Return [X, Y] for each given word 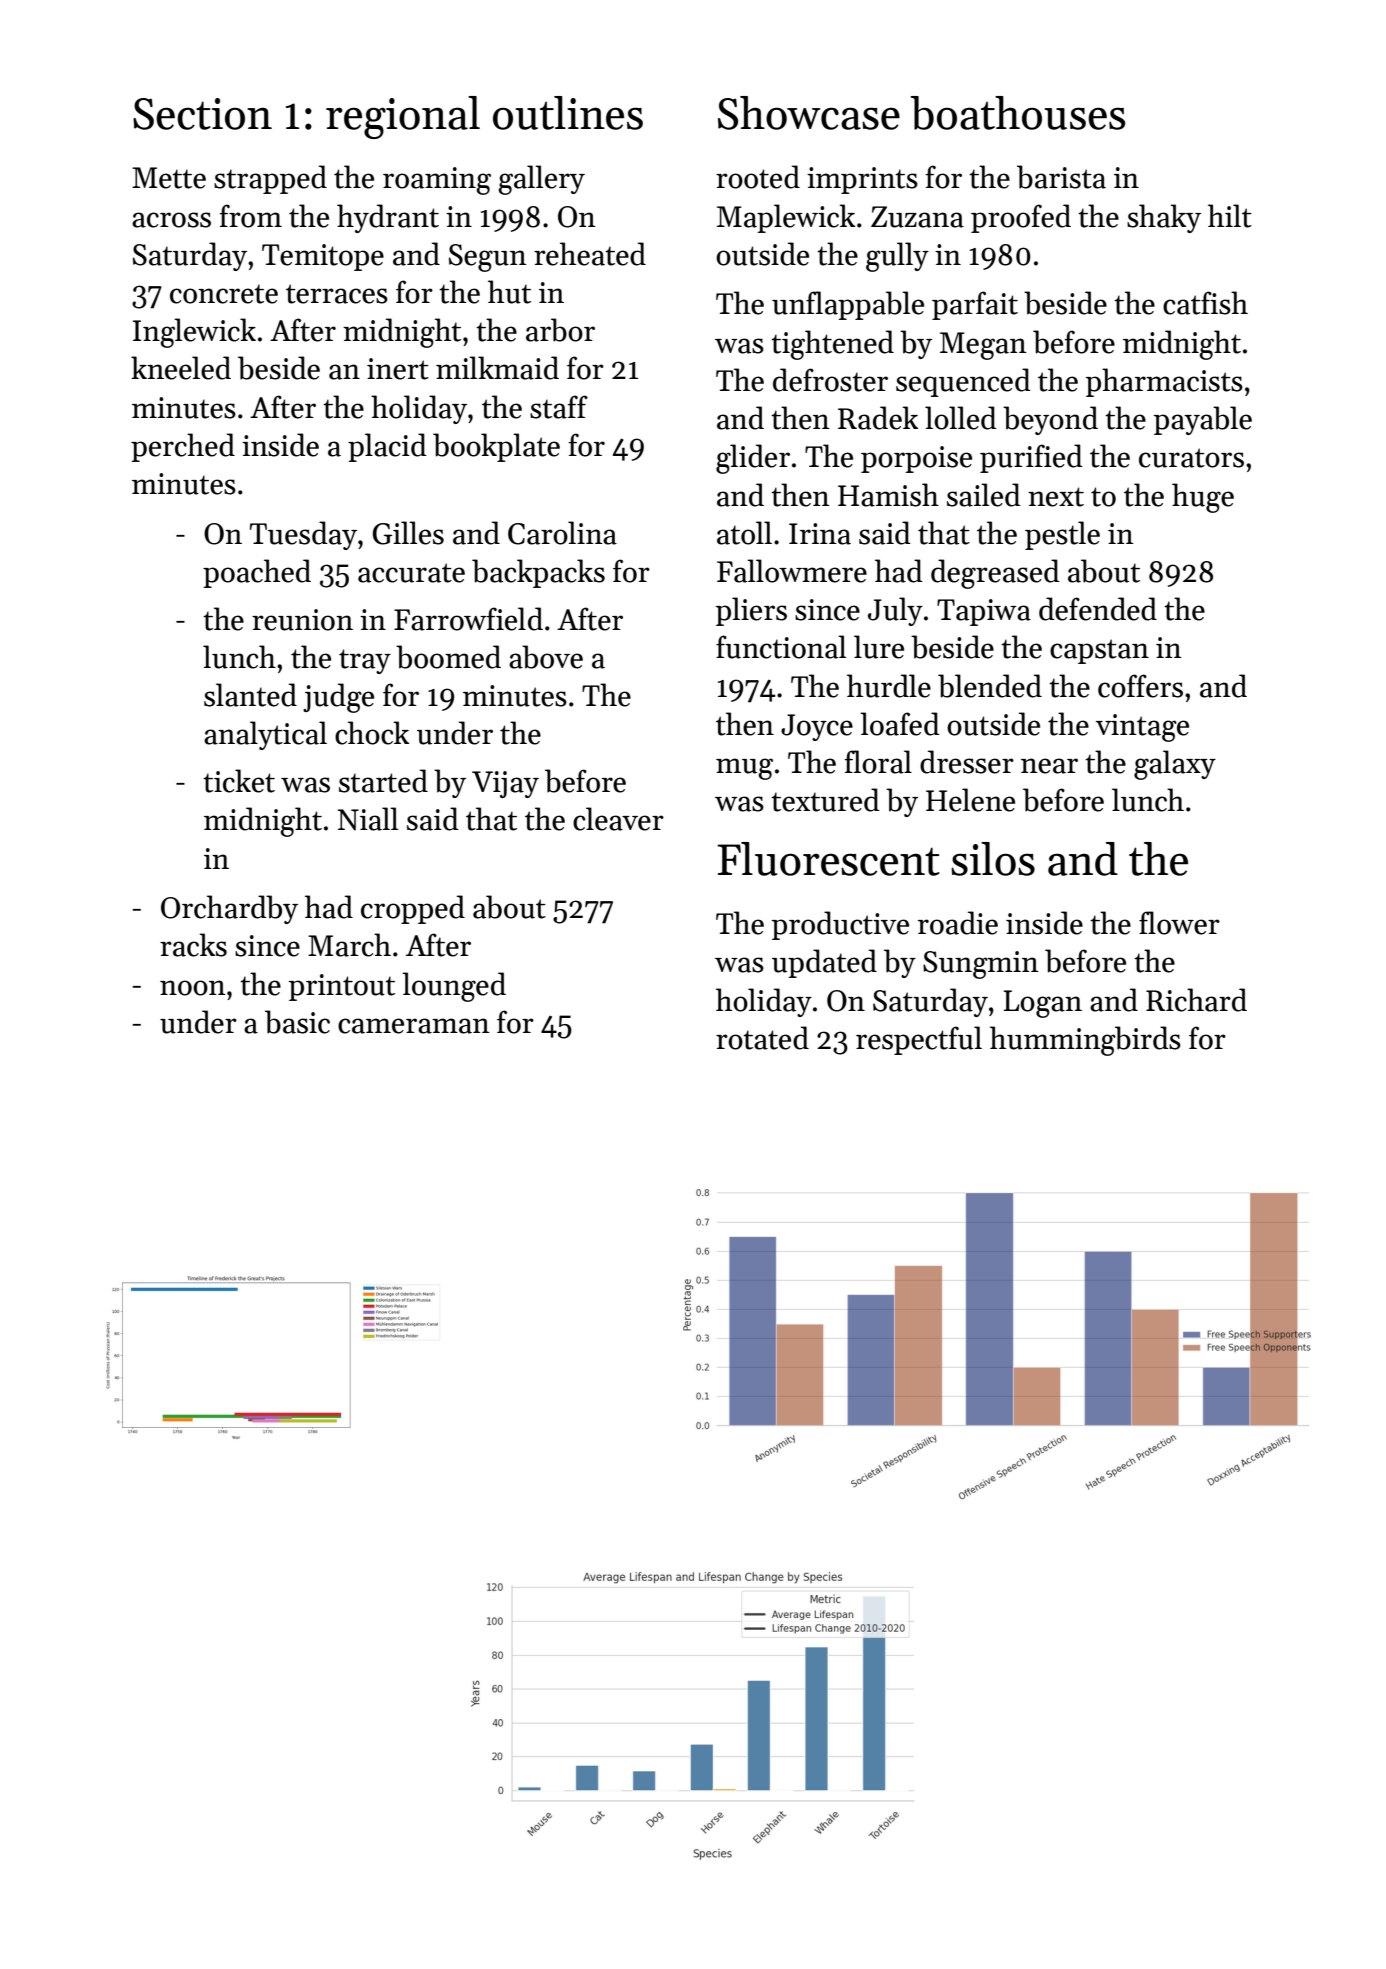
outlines [568, 113]
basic [297, 1022]
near [1049, 766]
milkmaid [497, 368]
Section [202, 114]
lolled [961, 418]
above [546, 657]
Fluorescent [828, 859]
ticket [239, 781]
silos [993, 859]
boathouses [1017, 113]
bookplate [496, 447]
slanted [250, 695]
